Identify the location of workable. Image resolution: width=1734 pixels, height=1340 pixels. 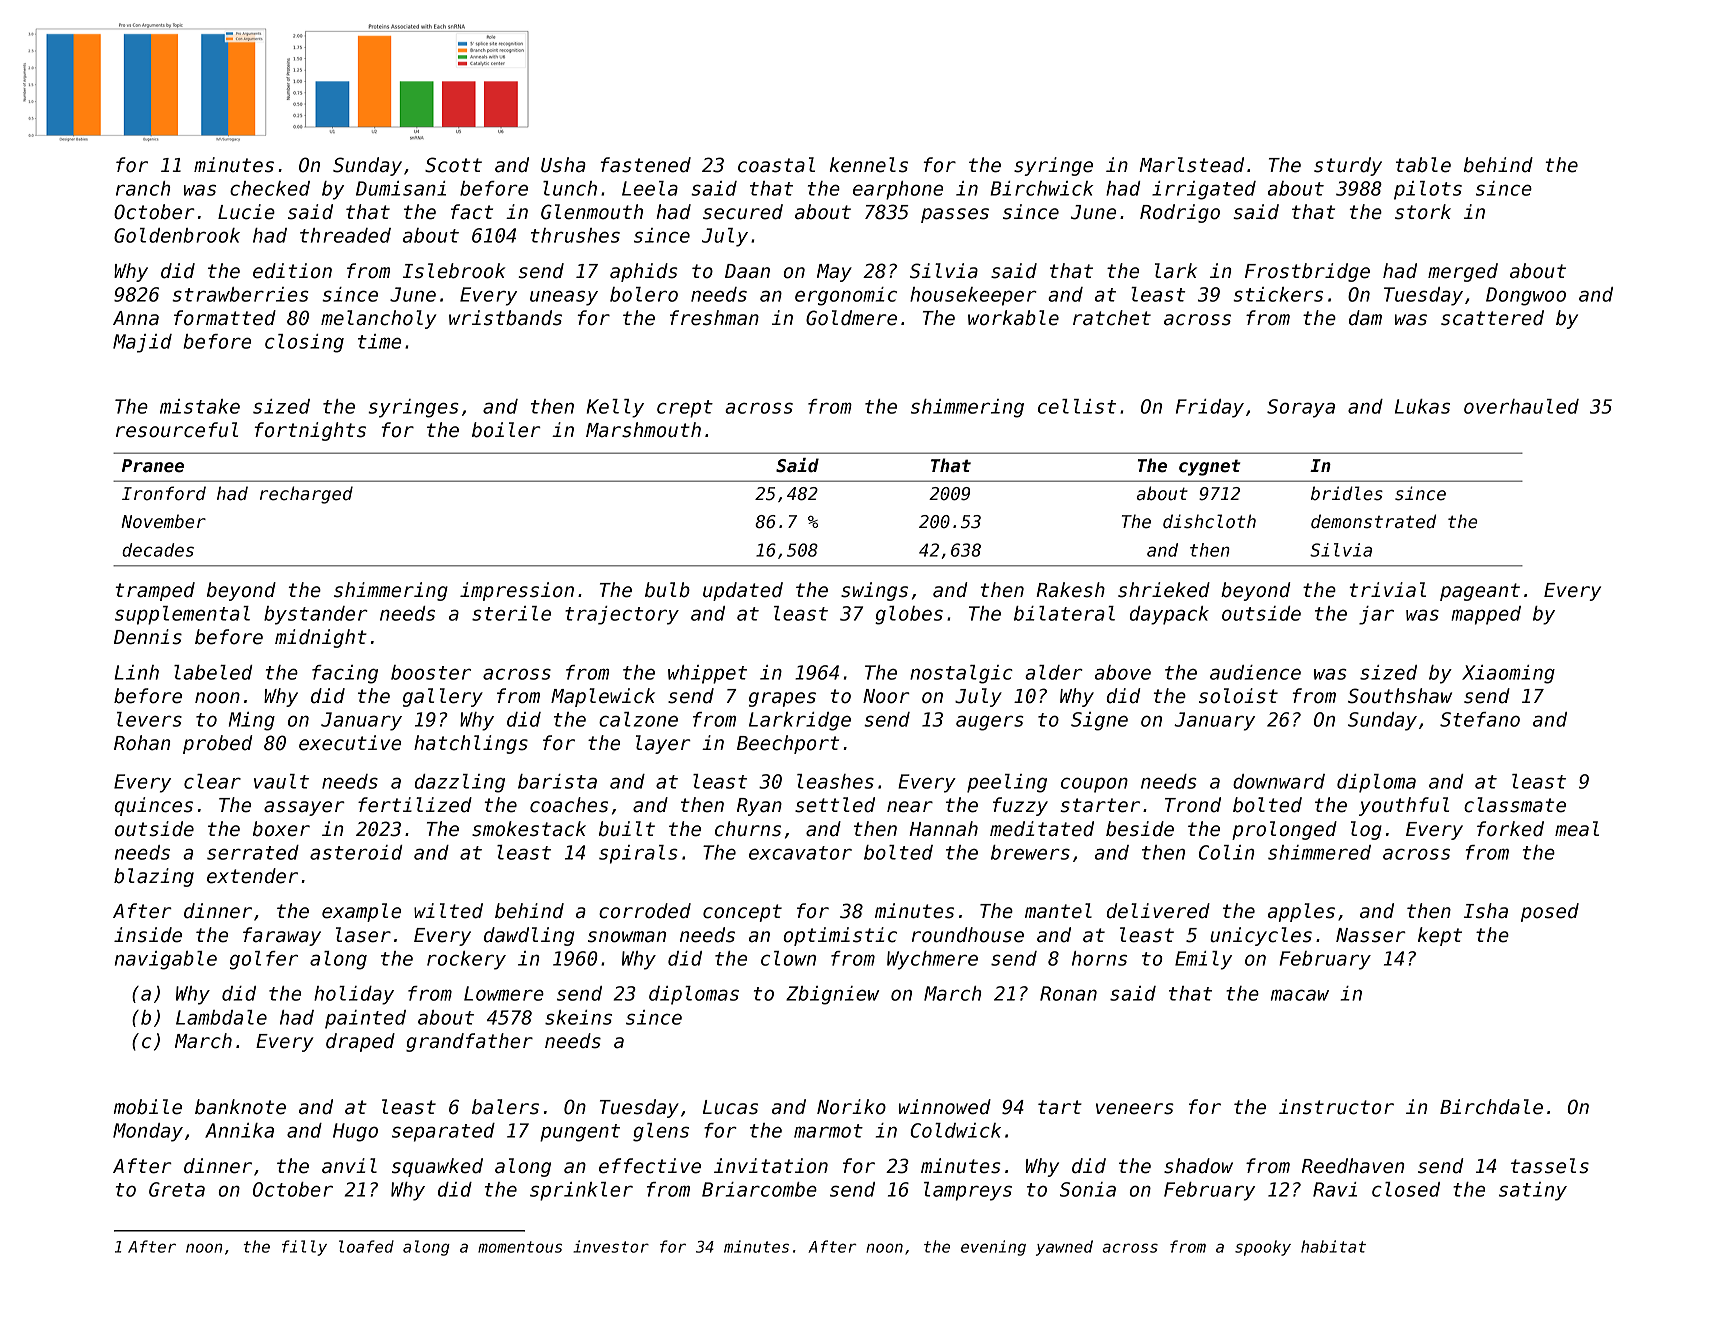
(1013, 318).
